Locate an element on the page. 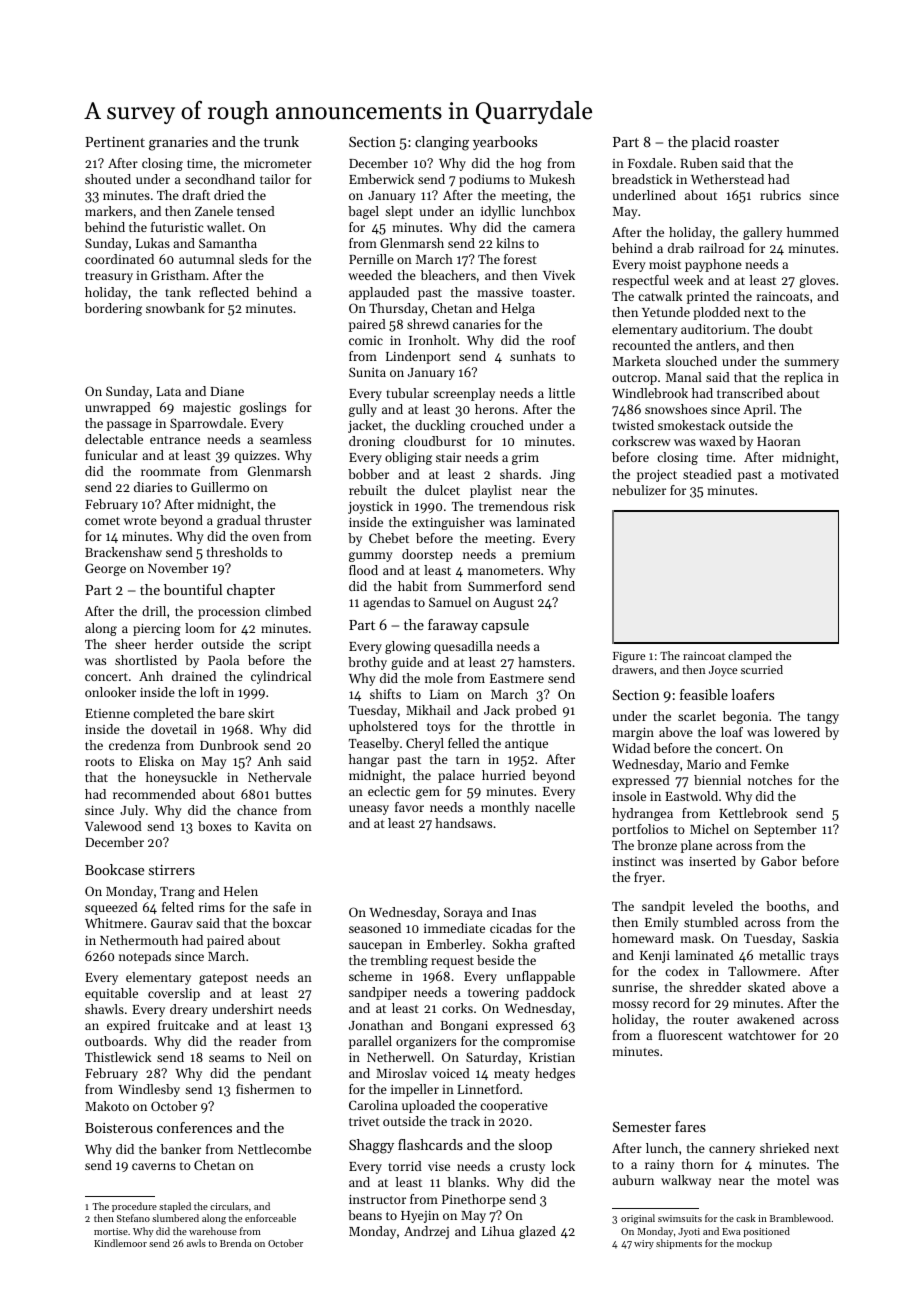 The height and width of the document is (1308, 924). shipments is located at coordinates (679, 1244).
